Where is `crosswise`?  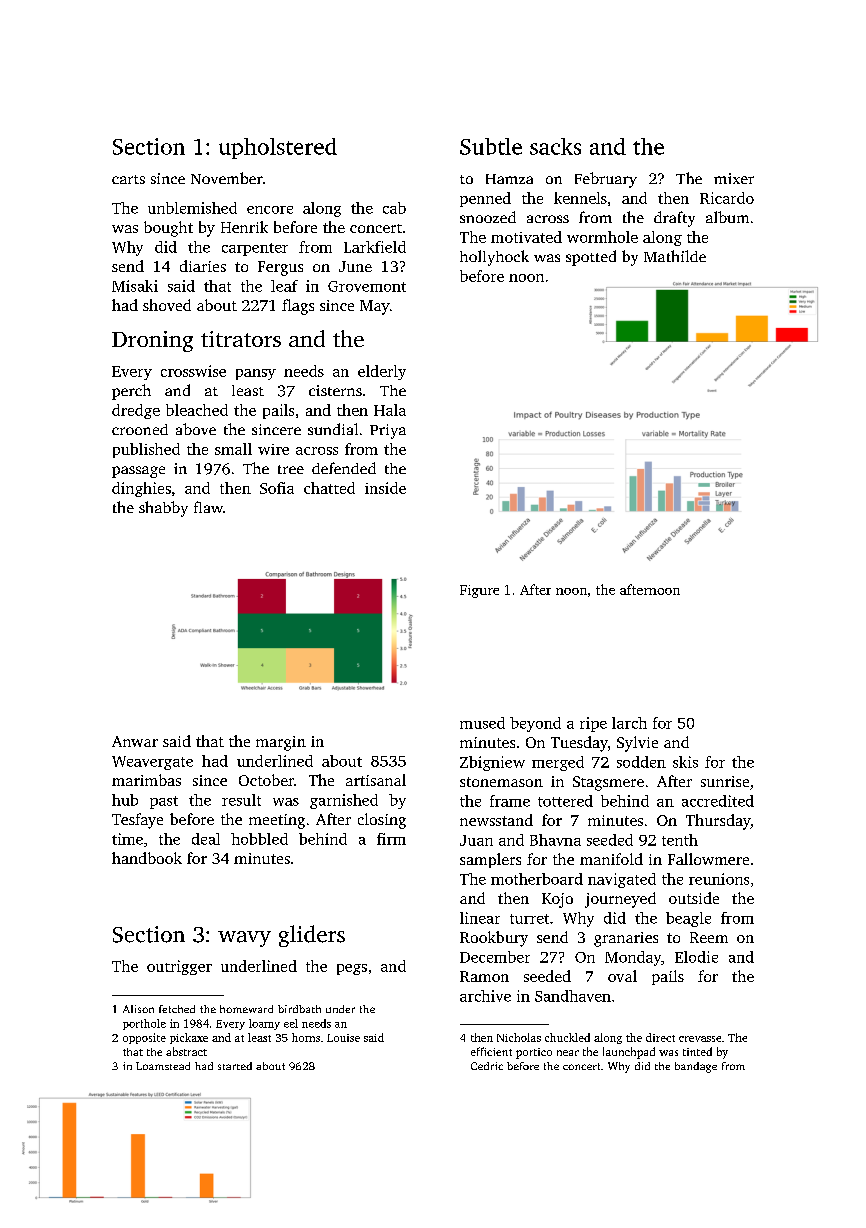 crosswise is located at coordinates (193, 371).
